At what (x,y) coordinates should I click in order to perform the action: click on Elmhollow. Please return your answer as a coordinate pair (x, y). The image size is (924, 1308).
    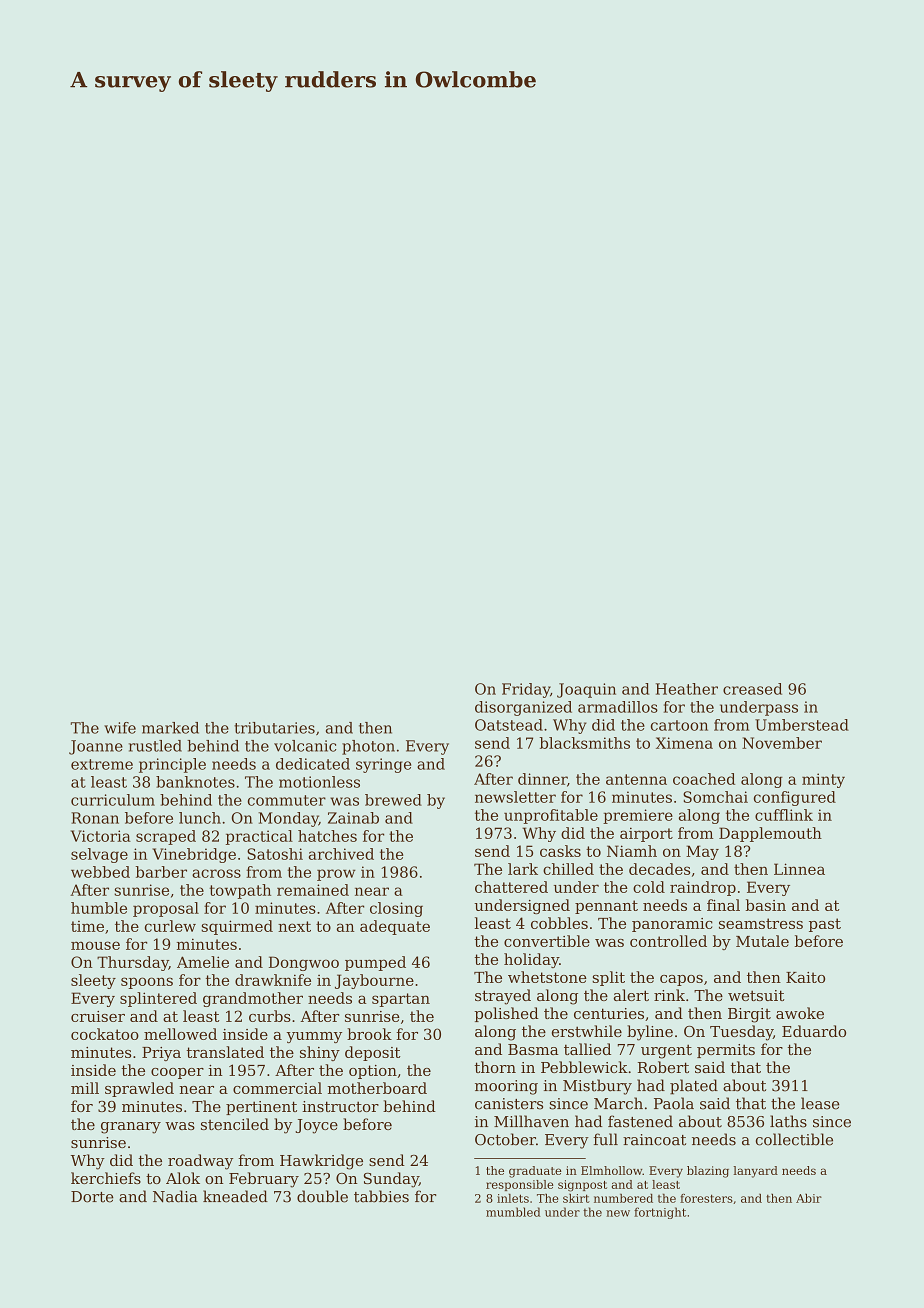
    Looking at the image, I should click on (612, 1170).
